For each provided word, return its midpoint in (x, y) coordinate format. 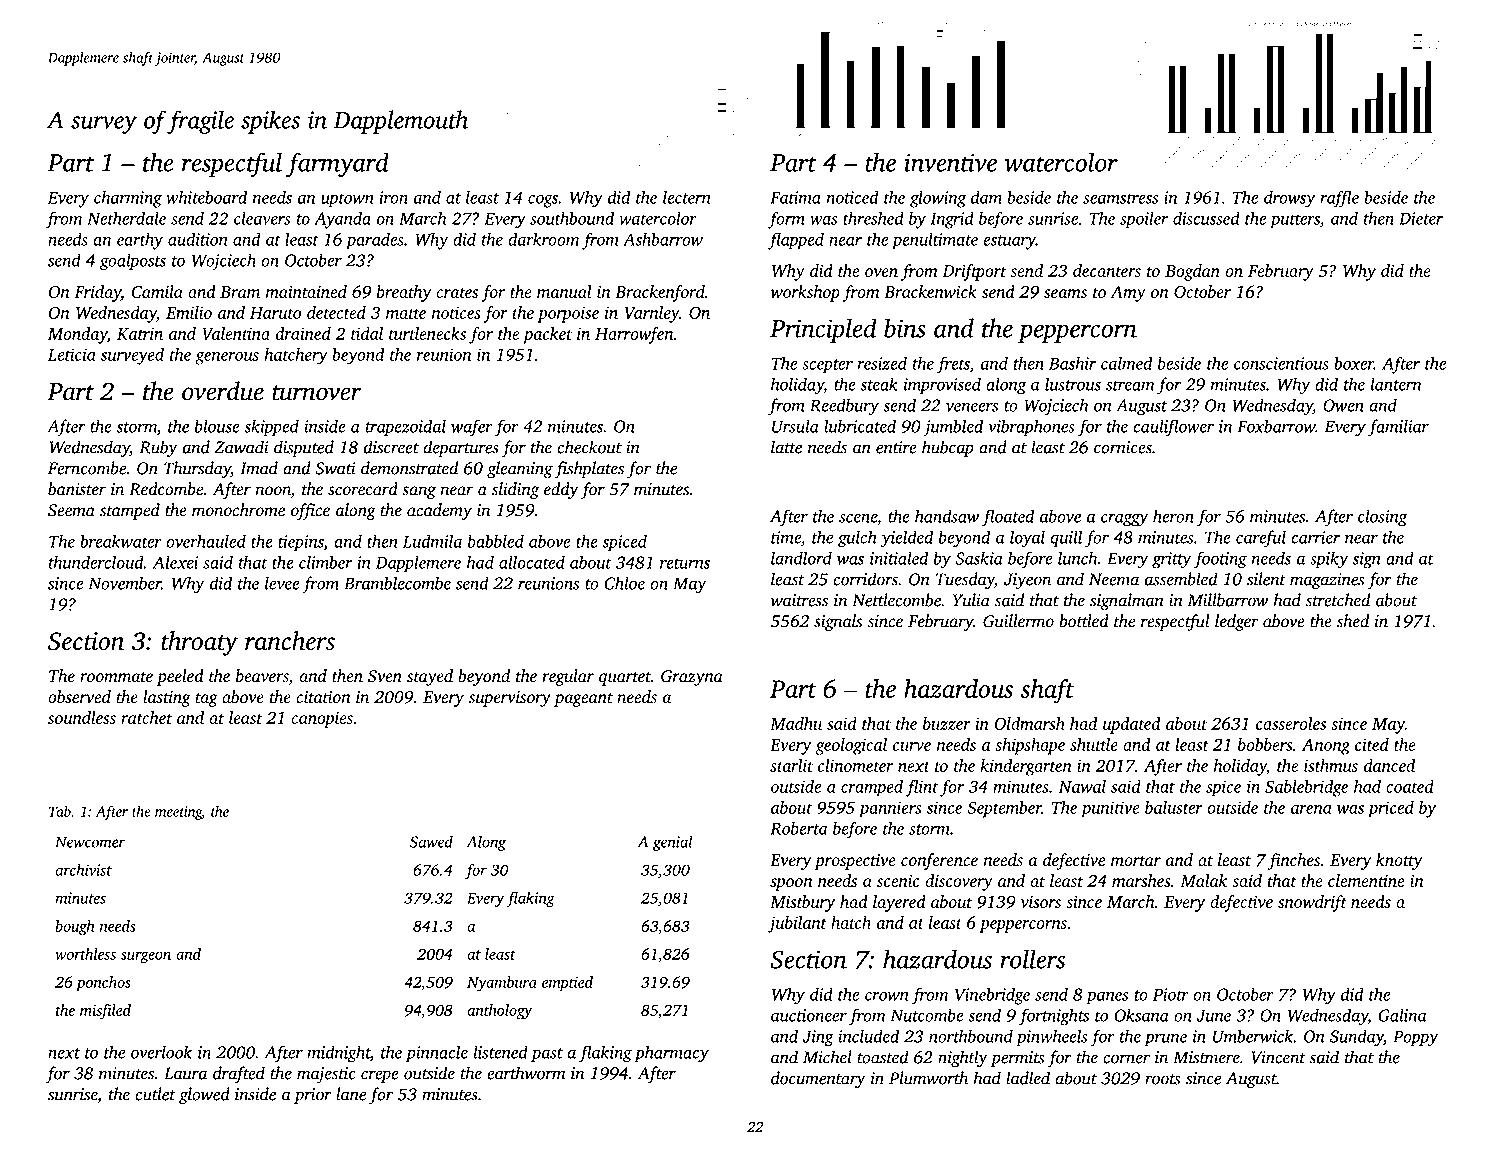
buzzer (947, 723)
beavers (262, 677)
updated (1132, 725)
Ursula (795, 426)
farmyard (337, 164)
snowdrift (1312, 903)
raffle (1339, 199)
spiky (1329, 560)
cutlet (155, 1094)
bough (74, 928)
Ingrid (952, 220)
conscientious (1281, 363)
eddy (561, 490)
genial (672, 843)
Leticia (72, 354)
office (310, 511)
